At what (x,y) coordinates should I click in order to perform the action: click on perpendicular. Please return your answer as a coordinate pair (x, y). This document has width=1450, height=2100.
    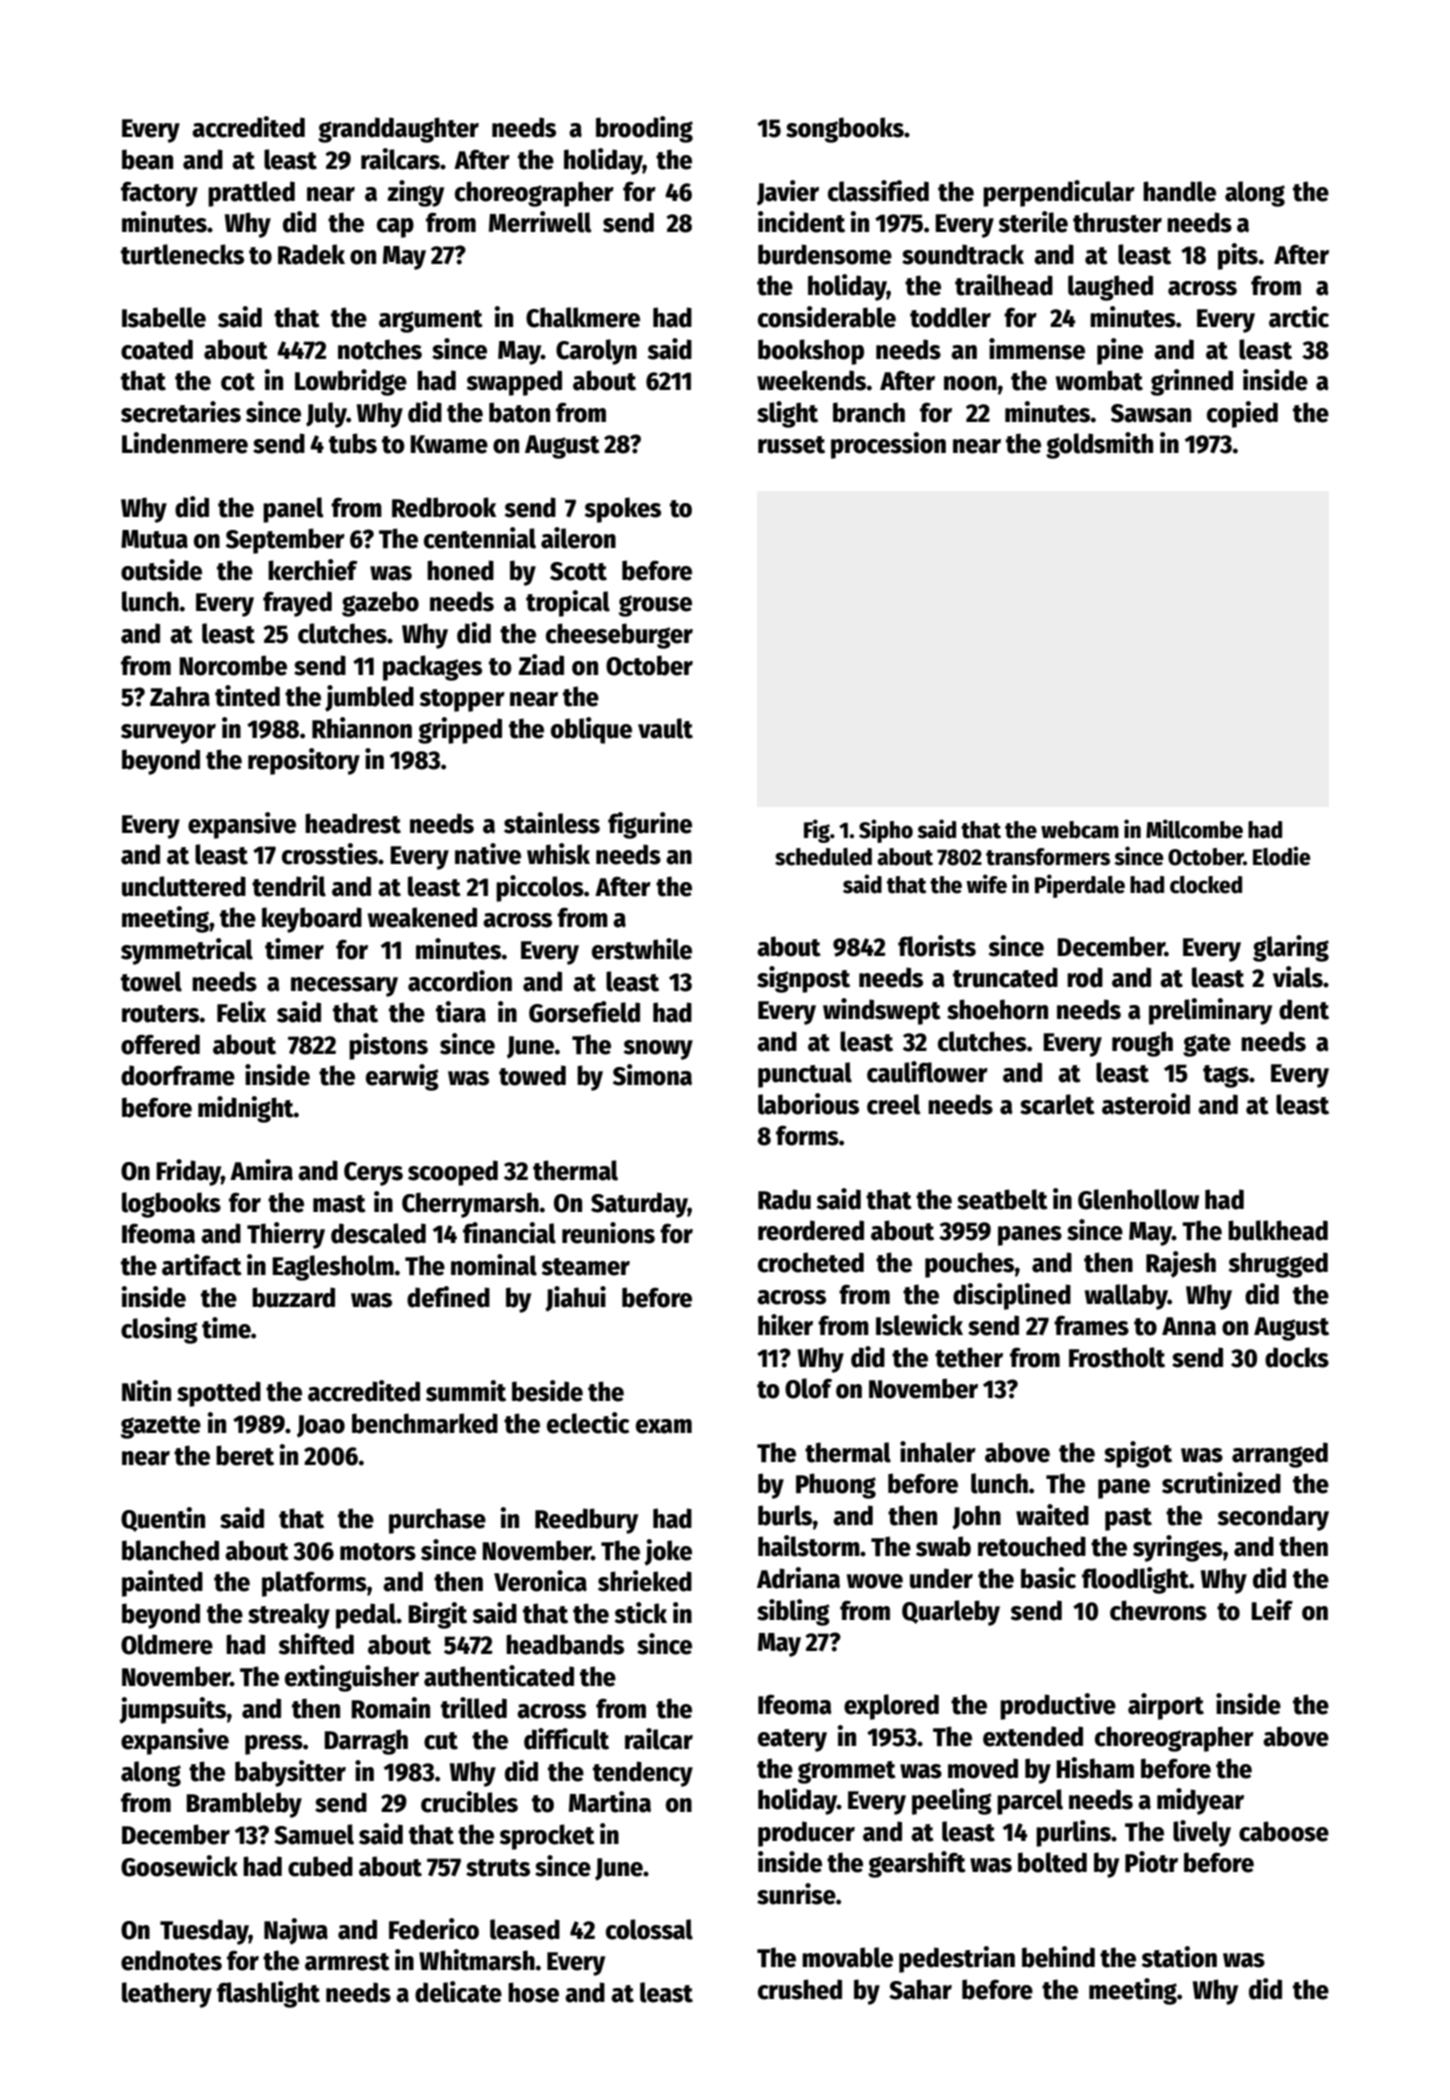
    Looking at the image, I should click on (1059, 193).
